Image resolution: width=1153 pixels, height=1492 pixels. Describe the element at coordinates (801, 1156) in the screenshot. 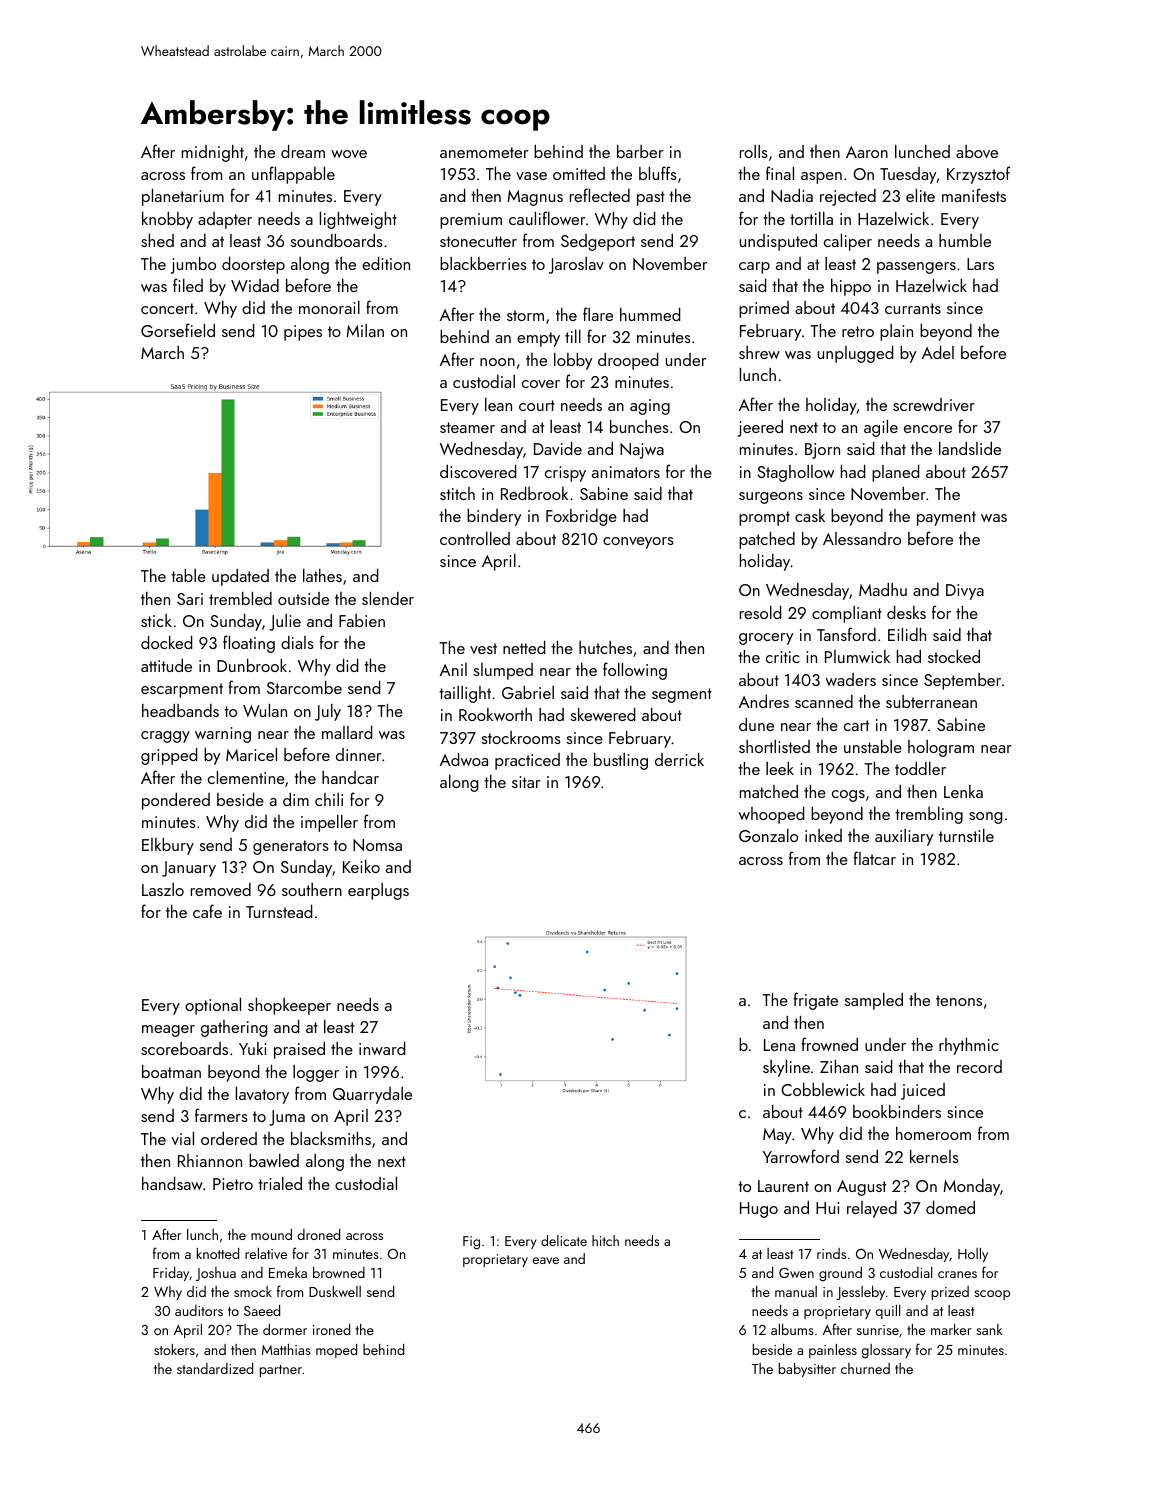

I see `Yarrowford` at that location.
